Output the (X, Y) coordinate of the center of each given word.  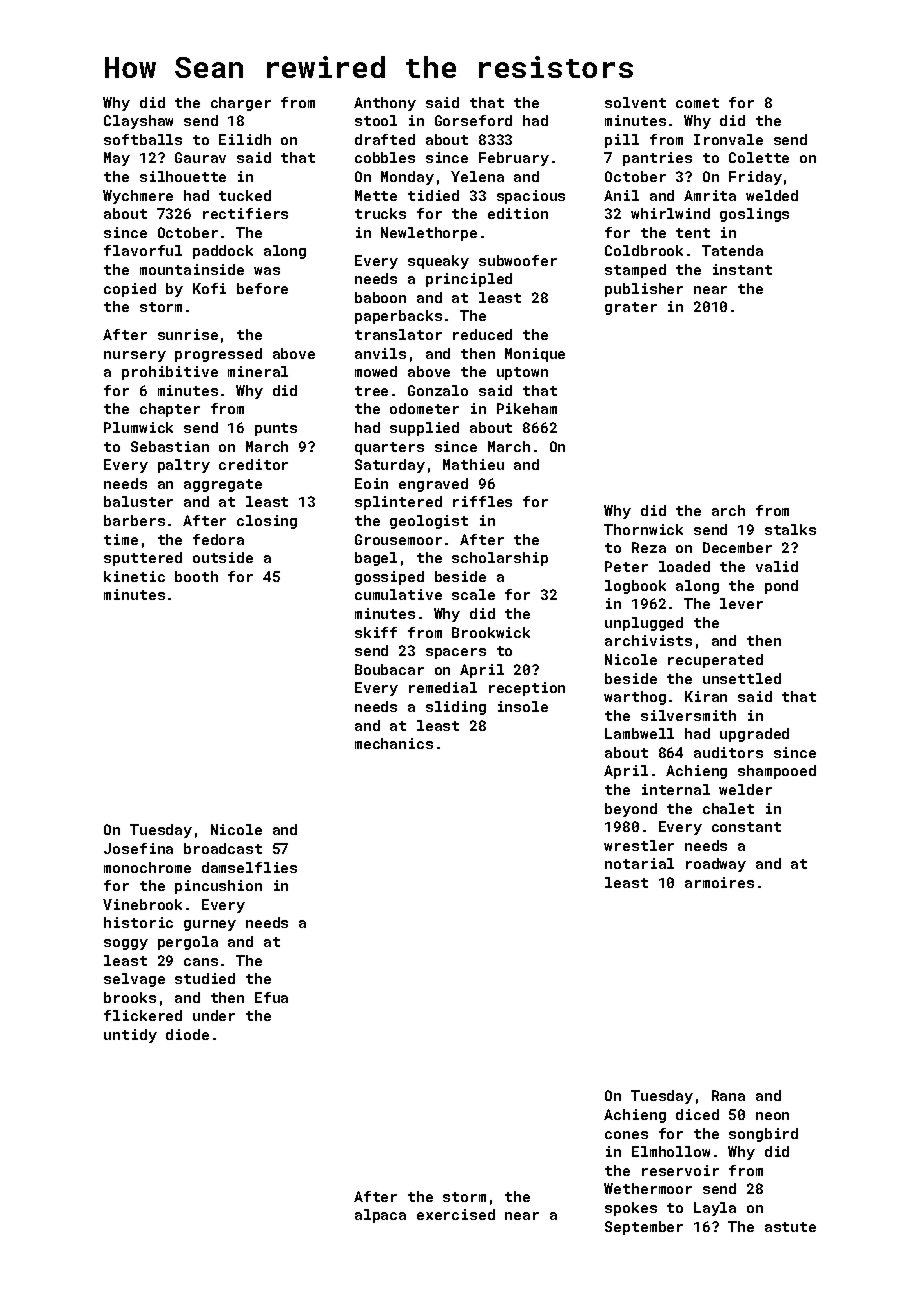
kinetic (134, 576)
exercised (456, 1214)
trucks (380, 213)
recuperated (715, 661)
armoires (719, 882)
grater (631, 308)
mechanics (394, 743)
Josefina (138, 848)
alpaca (380, 1216)
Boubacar (389, 669)
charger (241, 104)
